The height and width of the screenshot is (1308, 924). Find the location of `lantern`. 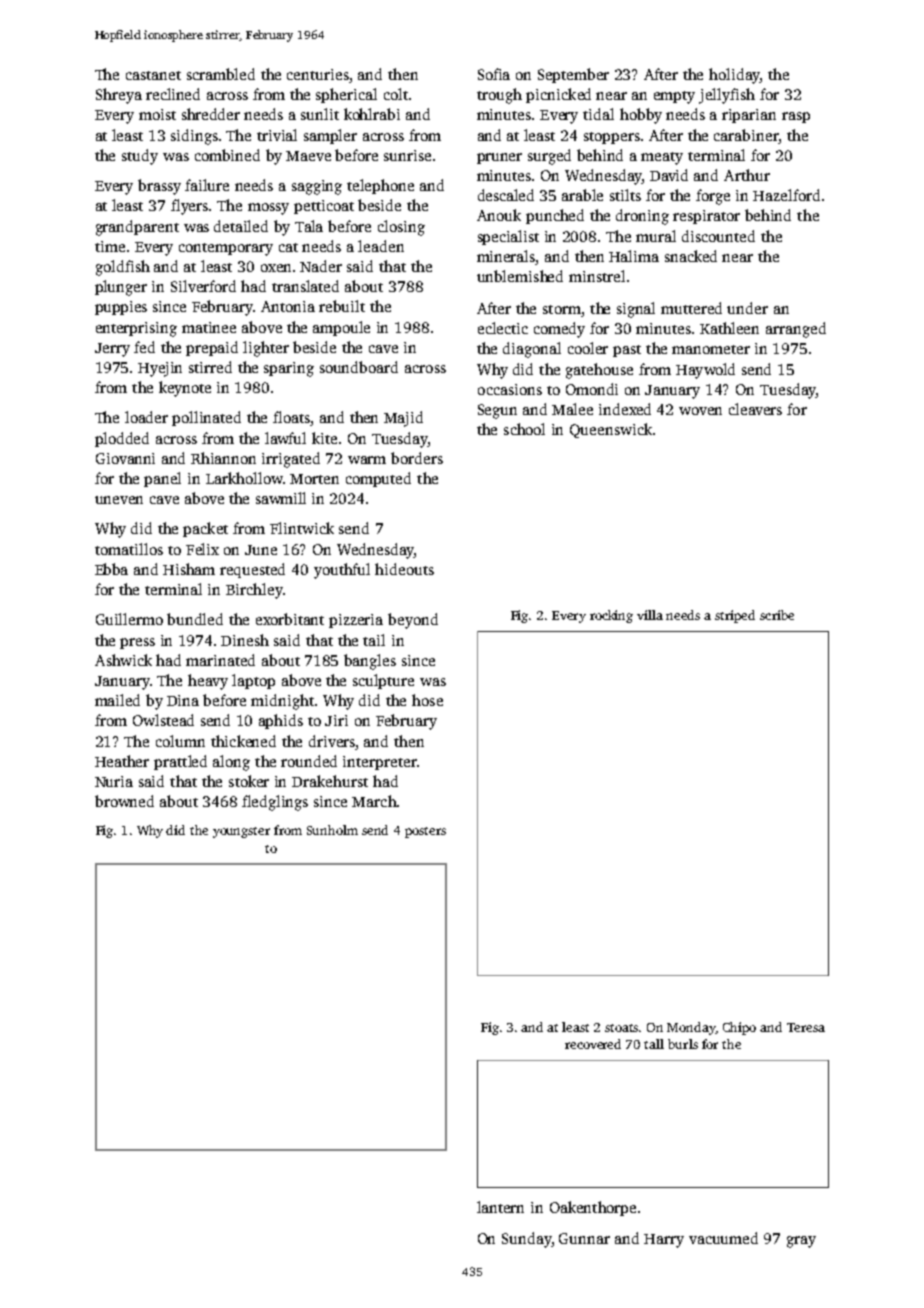

lantern is located at coordinates (500, 1207).
